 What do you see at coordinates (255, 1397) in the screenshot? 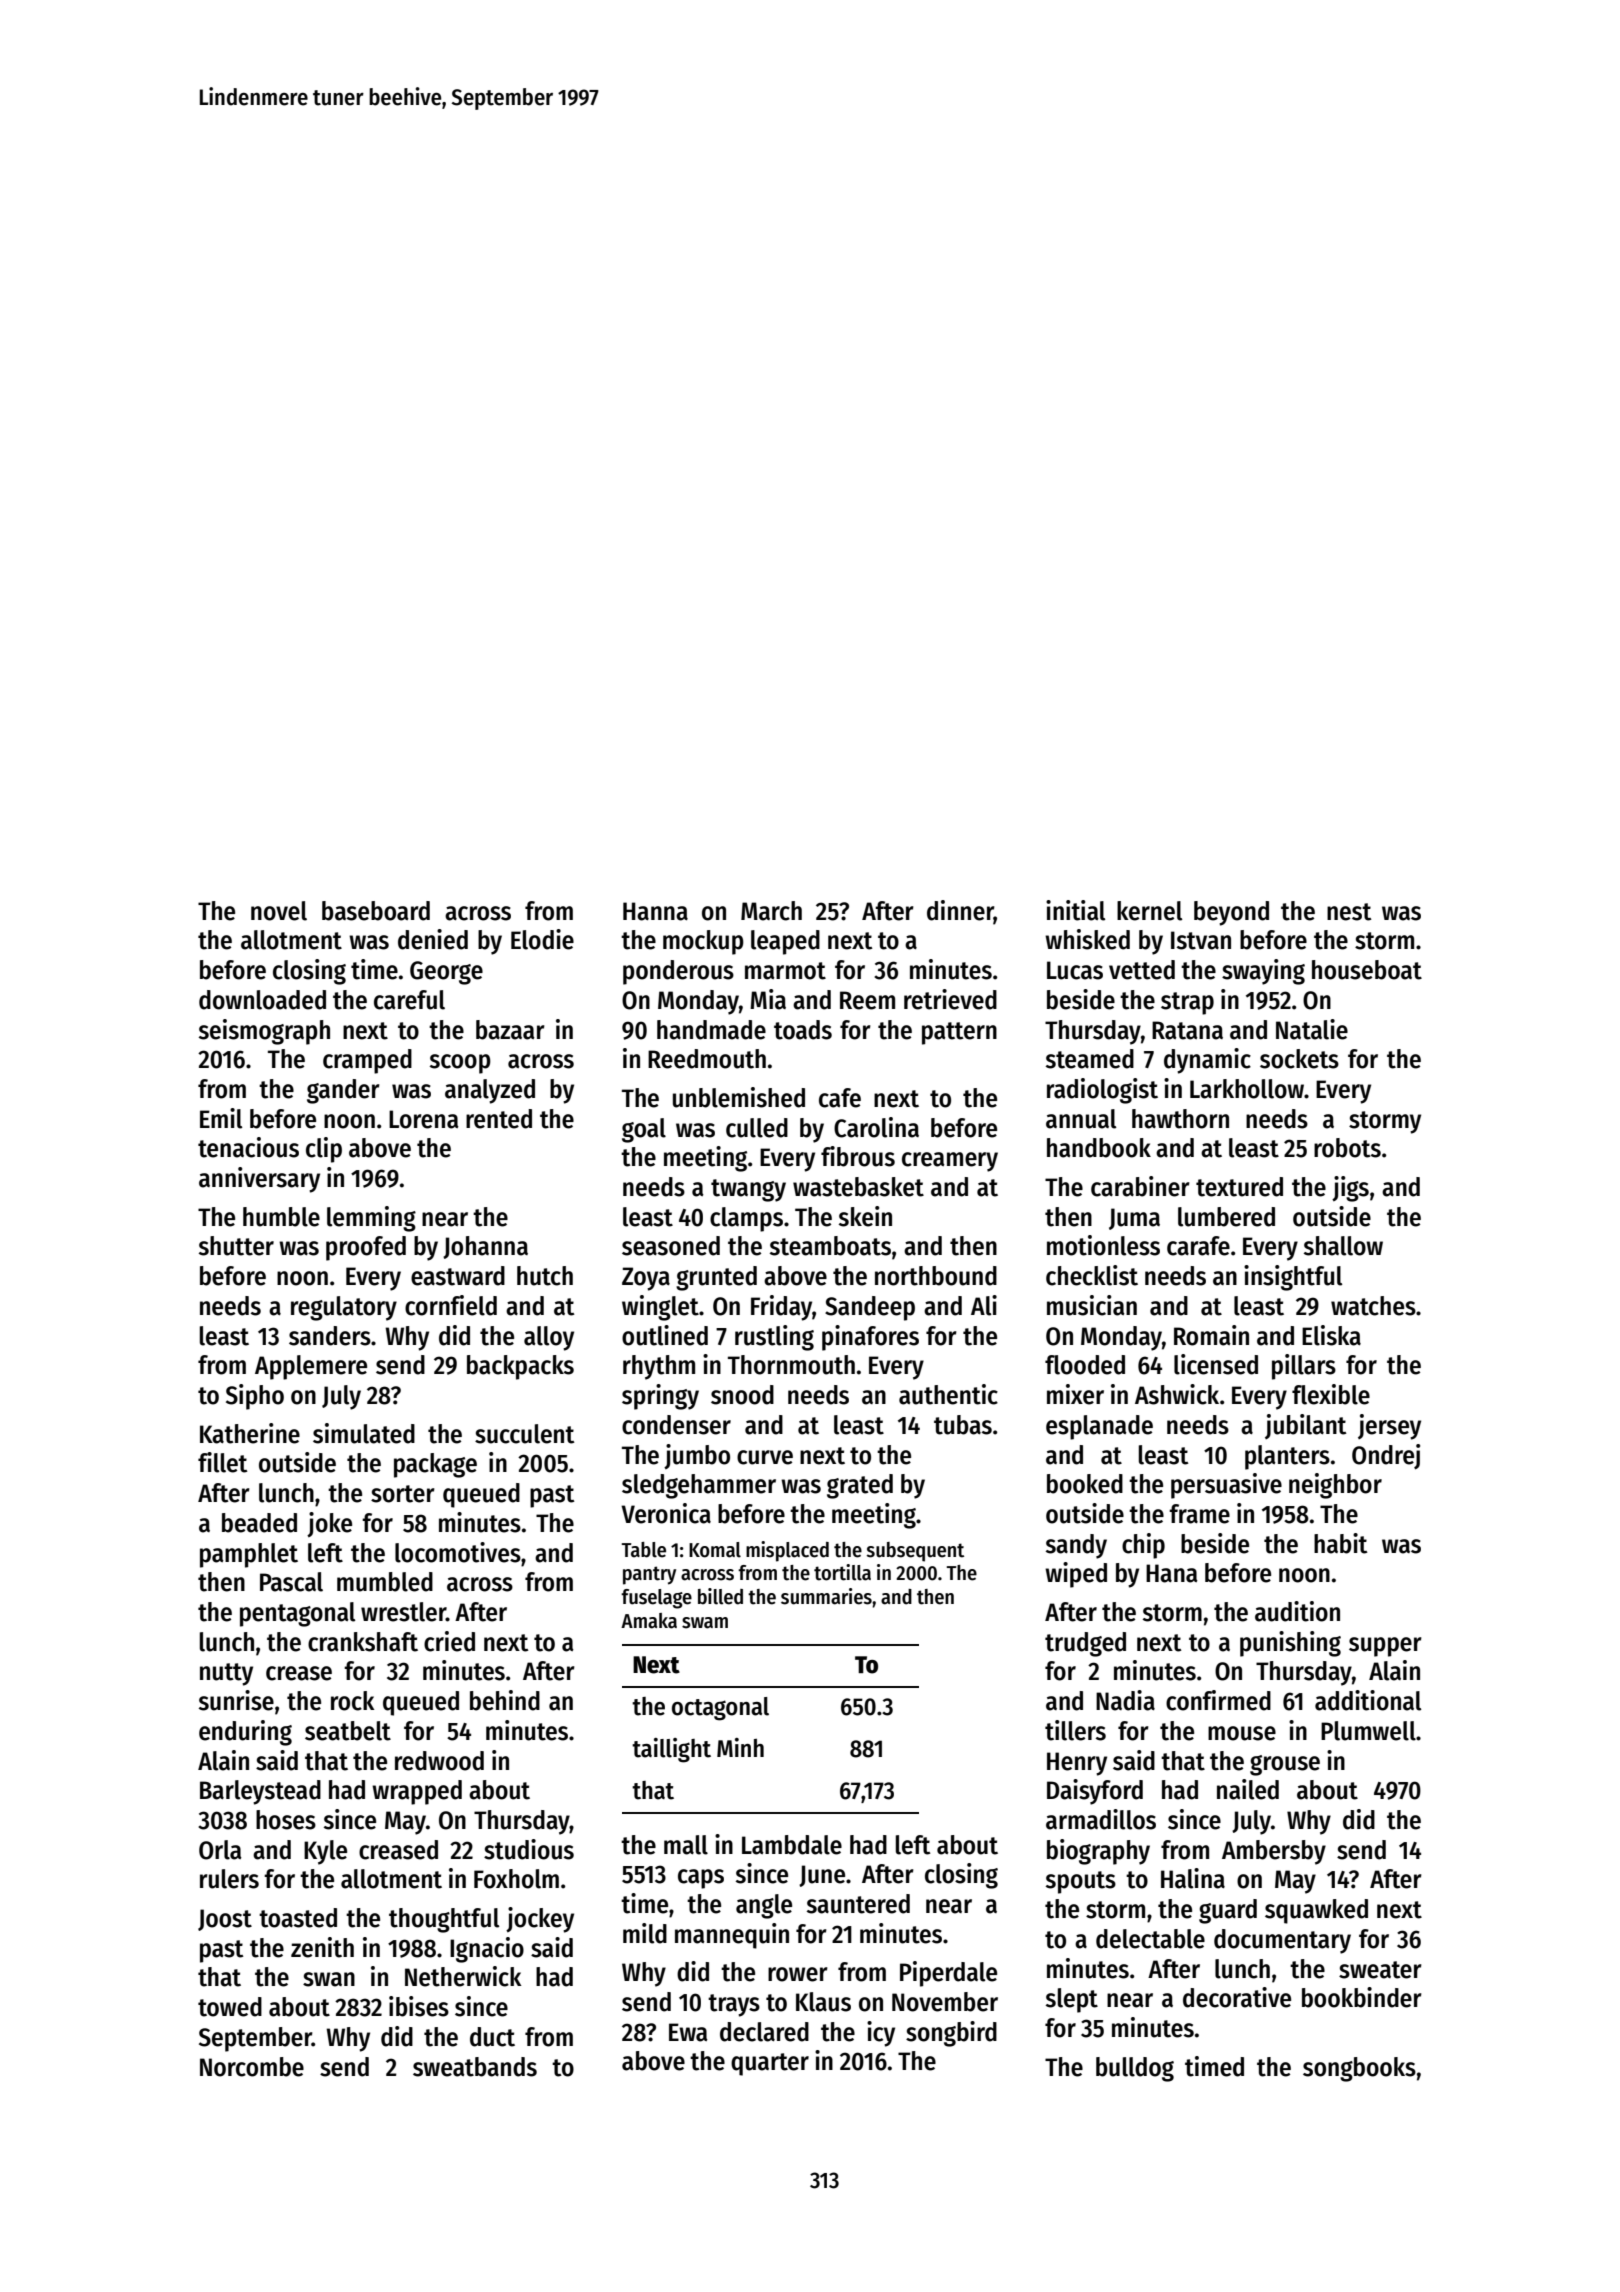
I see `Sipho` at bounding box center [255, 1397].
